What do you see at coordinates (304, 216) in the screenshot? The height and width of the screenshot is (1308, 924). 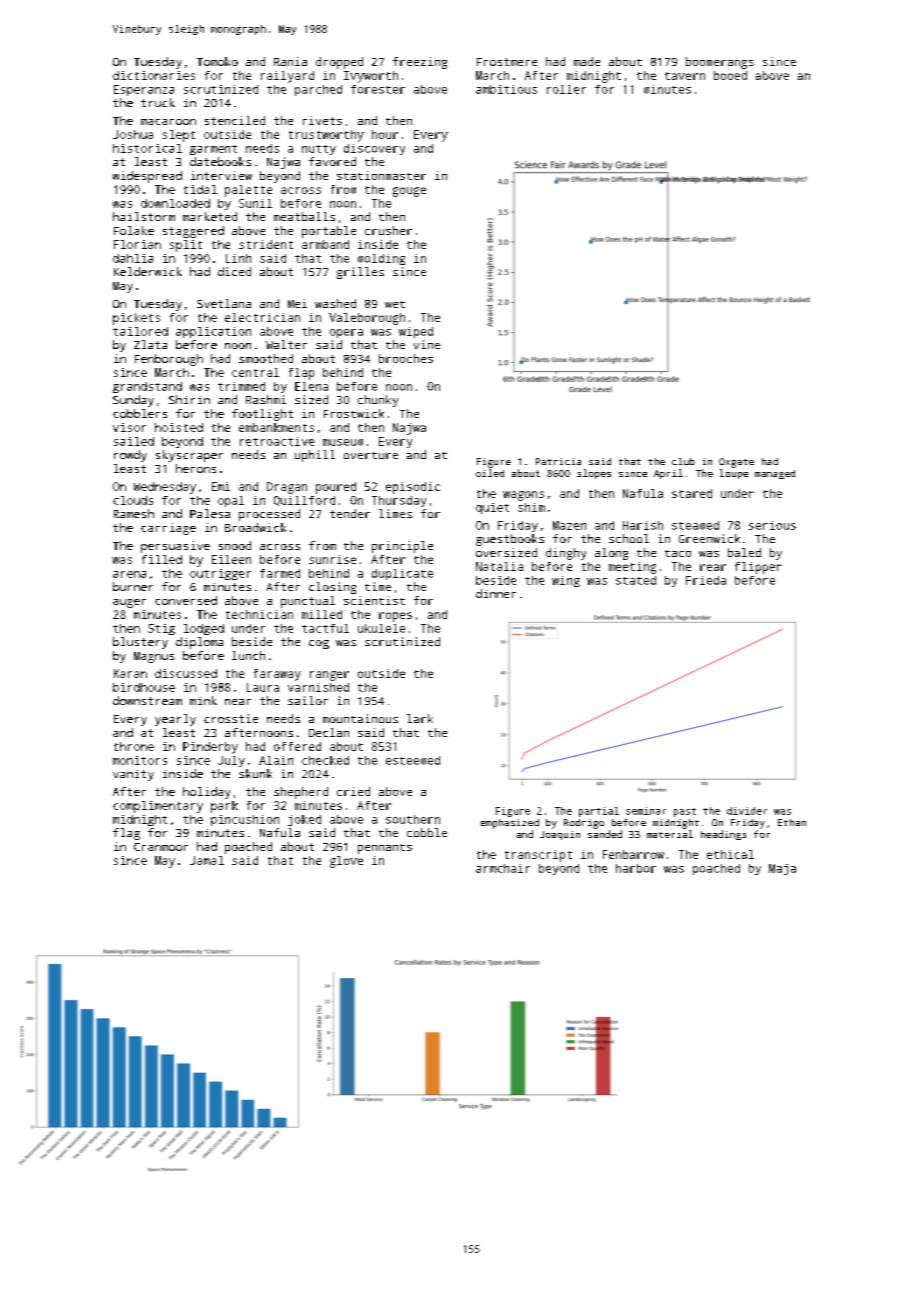 I see `meatballs` at bounding box center [304, 216].
